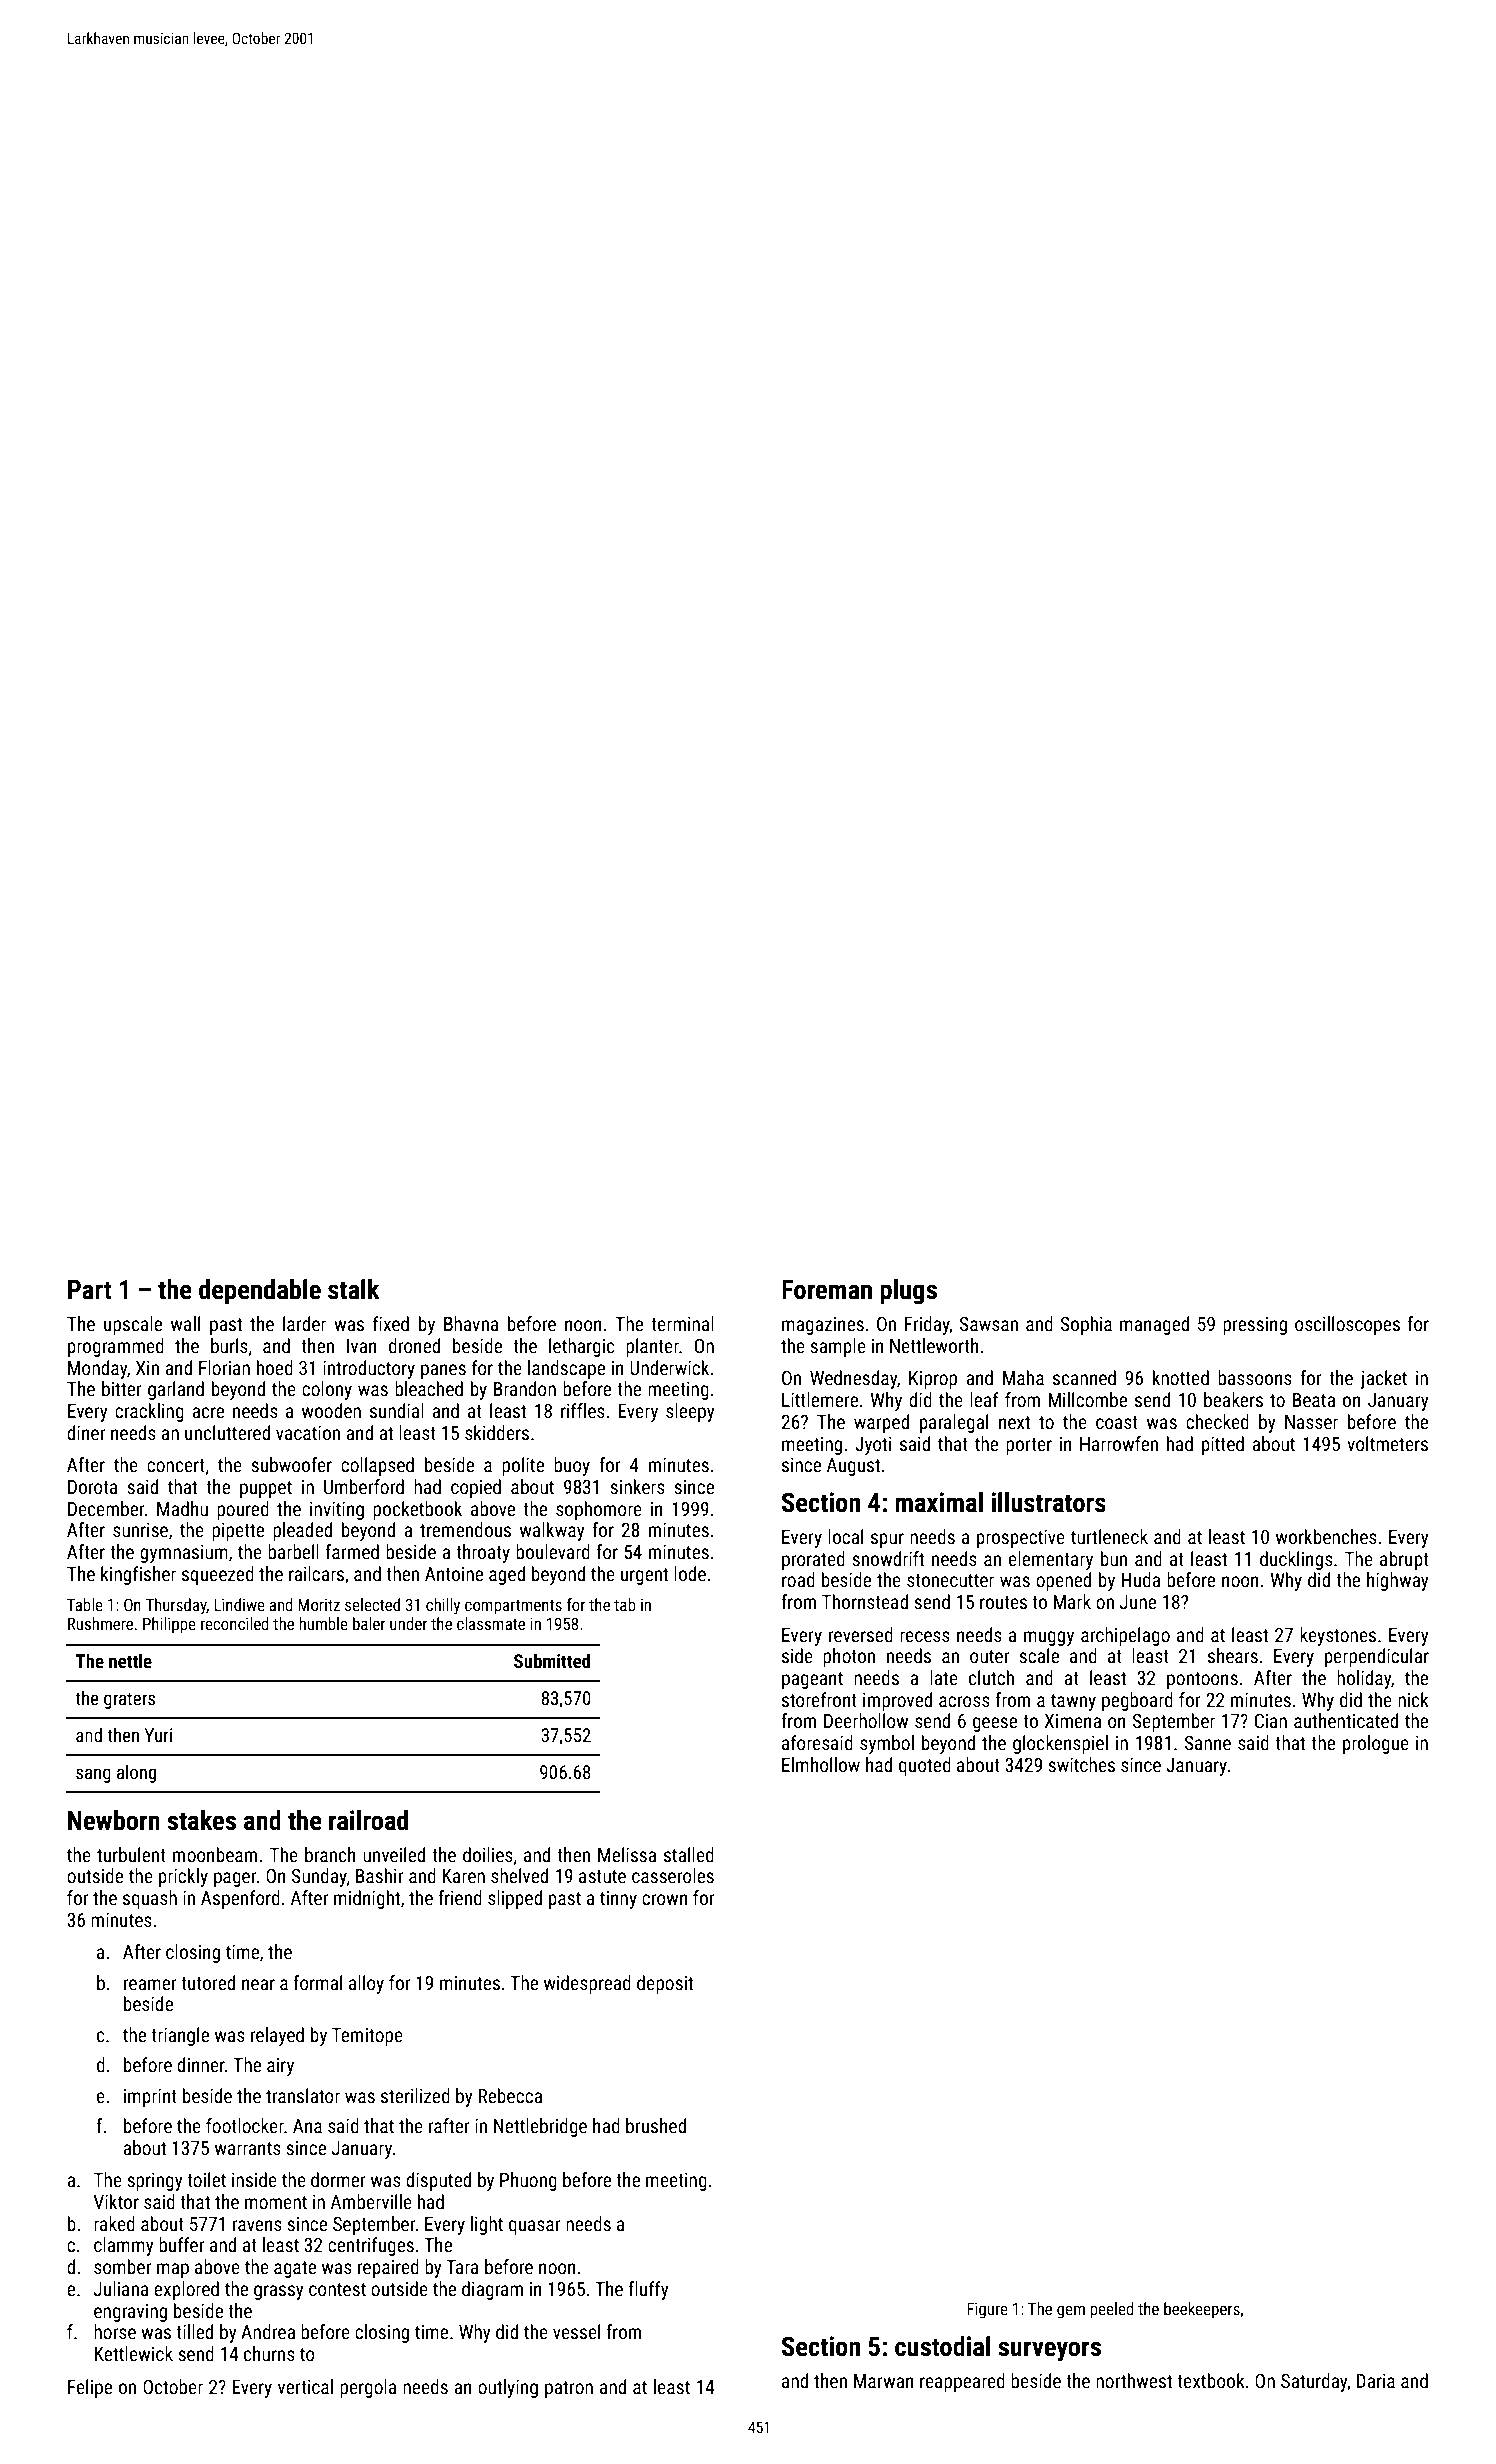  Describe the element at coordinates (1296, 1560) in the screenshot. I see `ducklings` at that location.
